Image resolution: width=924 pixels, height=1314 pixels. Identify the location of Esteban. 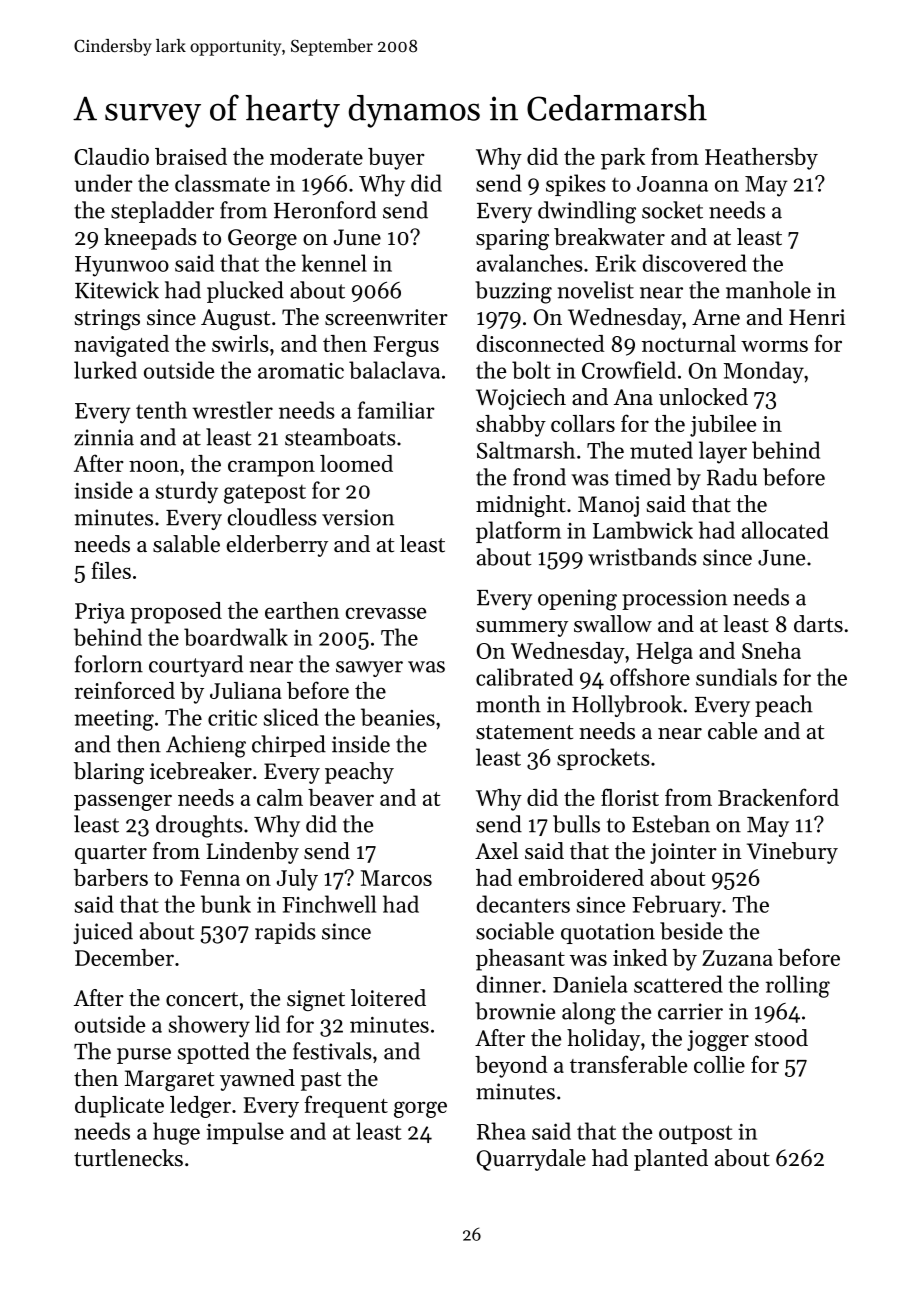
(671, 824).
